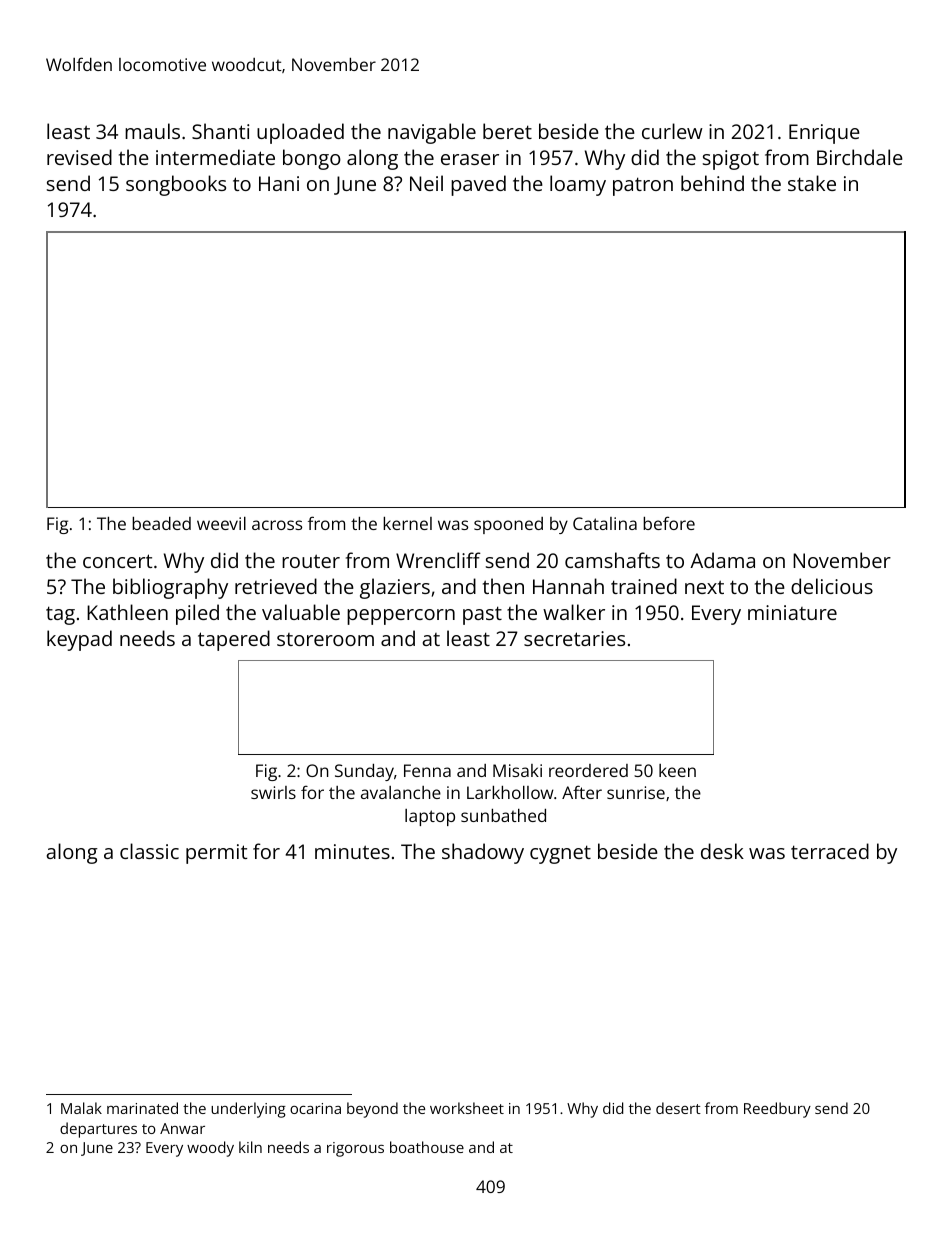 The image size is (952, 1233). I want to click on patron, so click(643, 186).
